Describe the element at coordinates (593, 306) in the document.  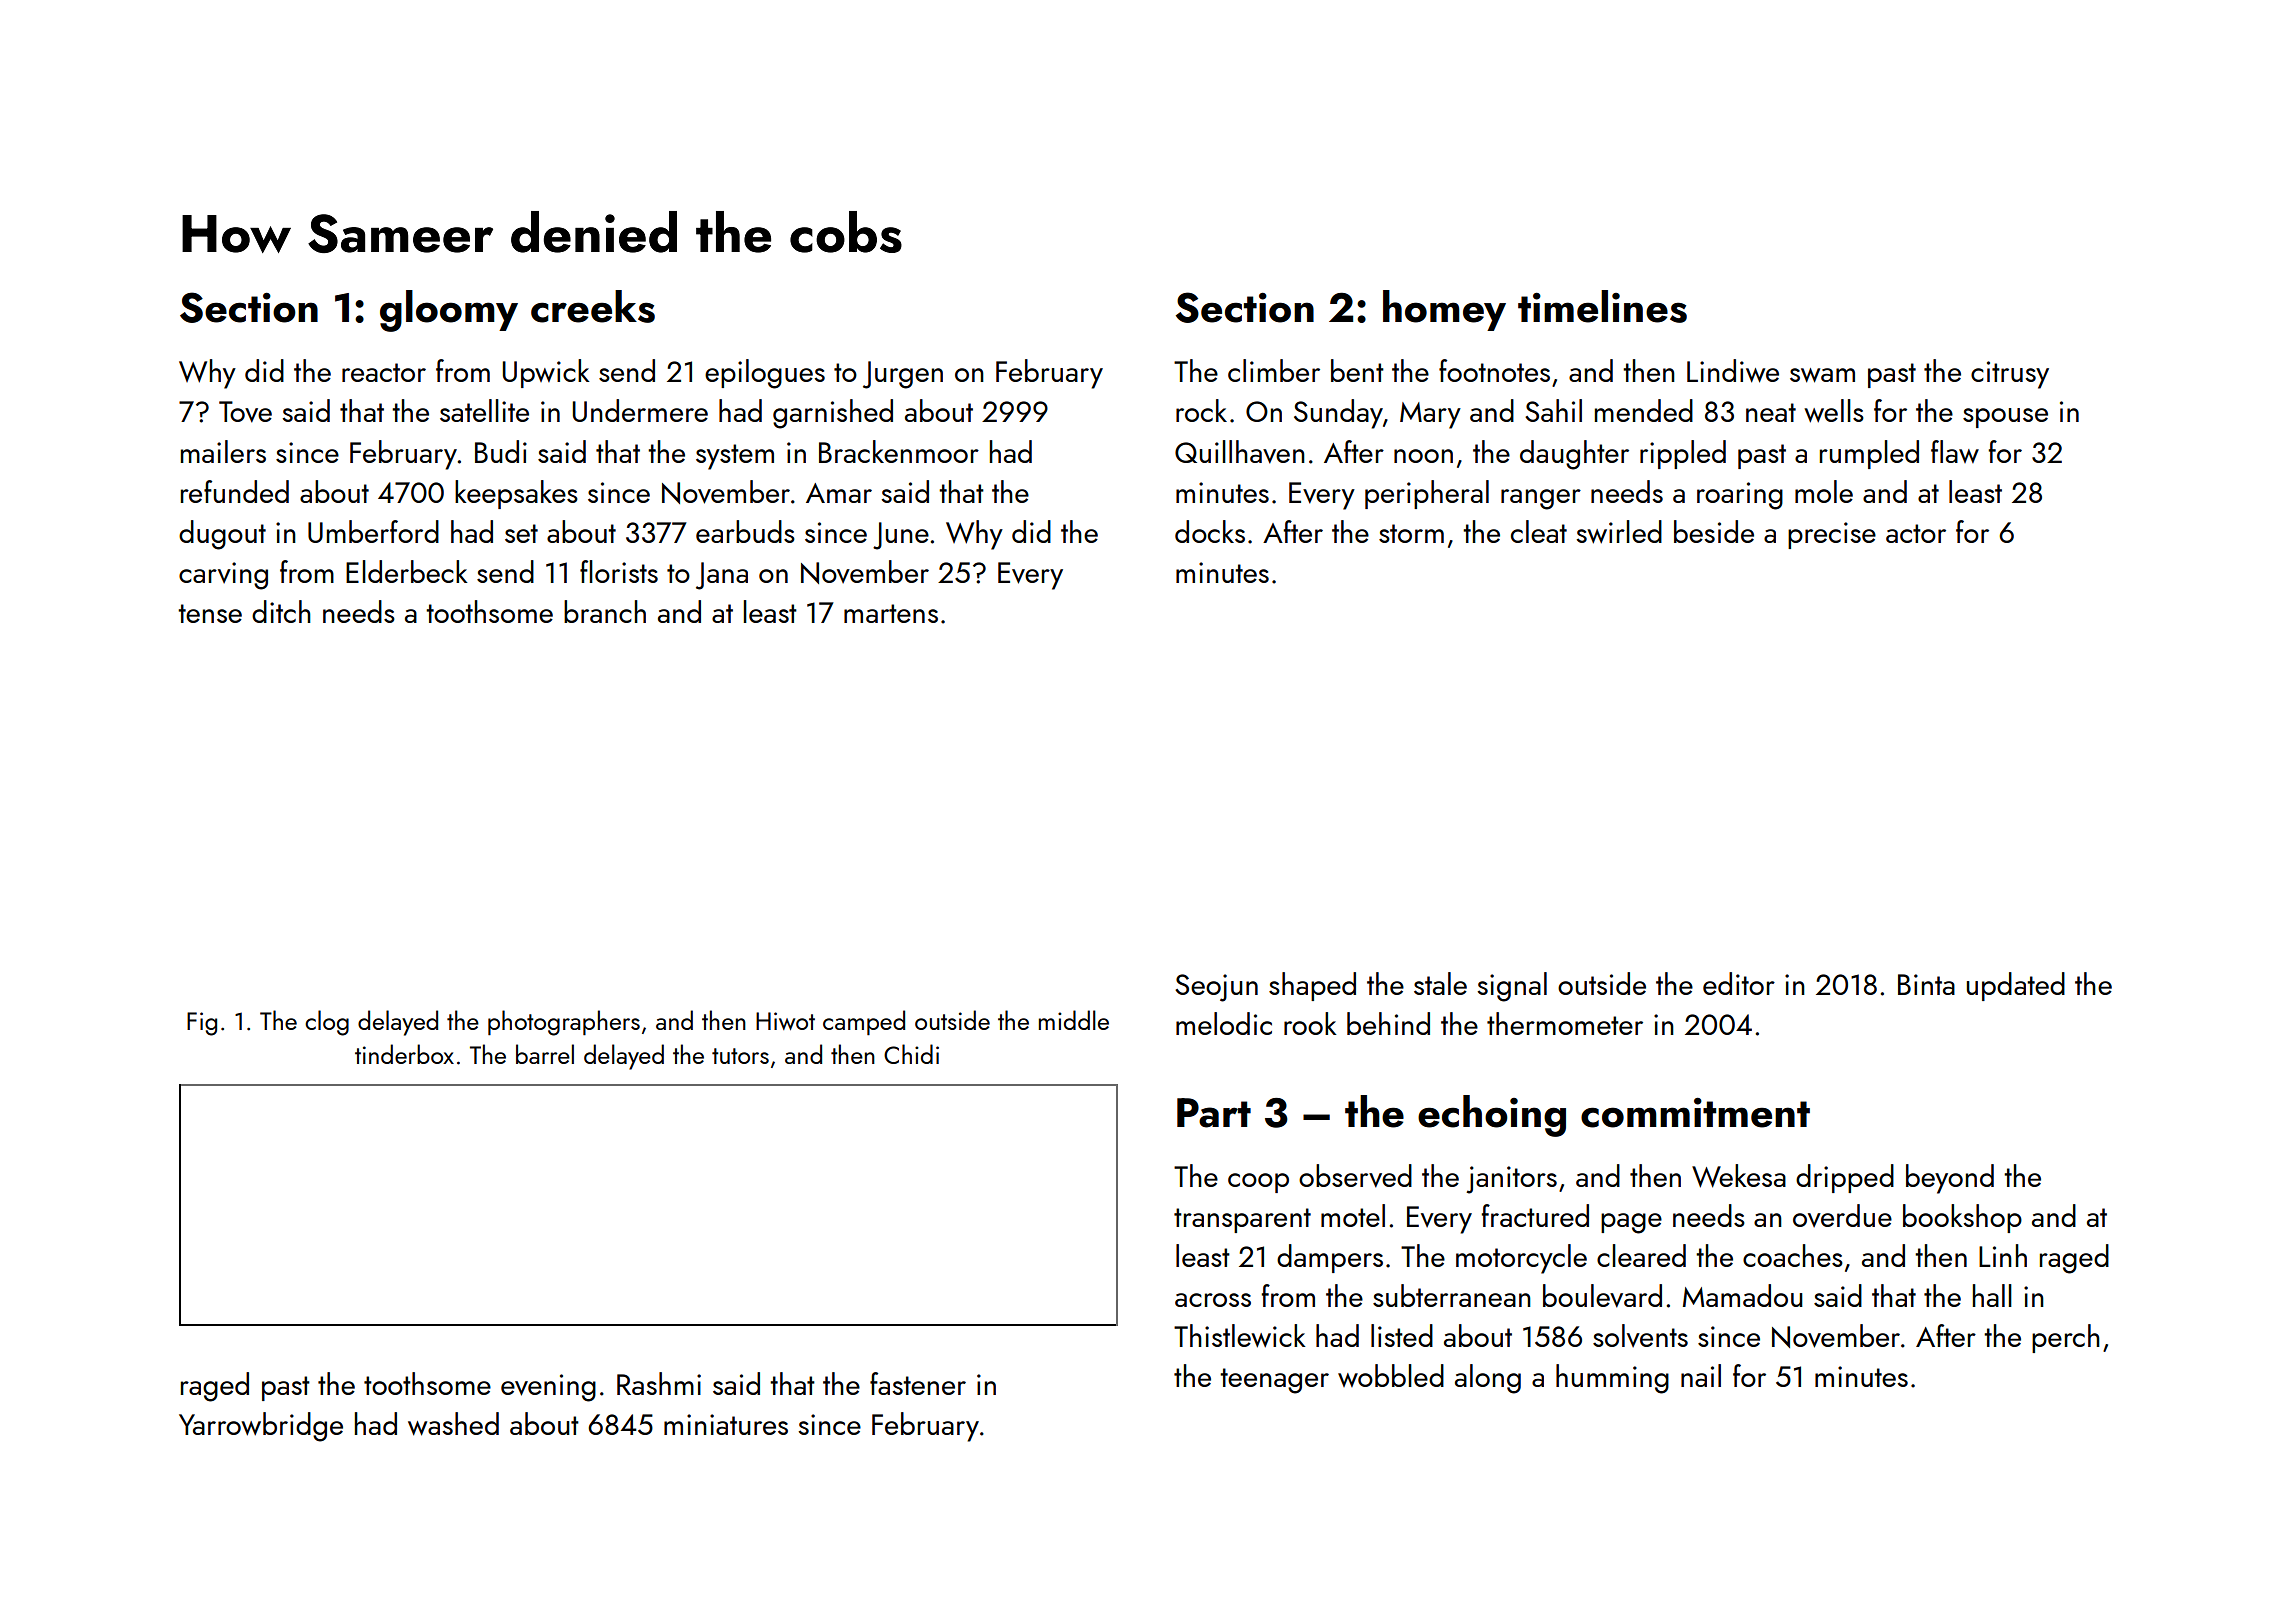
I see `creeks` at that location.
